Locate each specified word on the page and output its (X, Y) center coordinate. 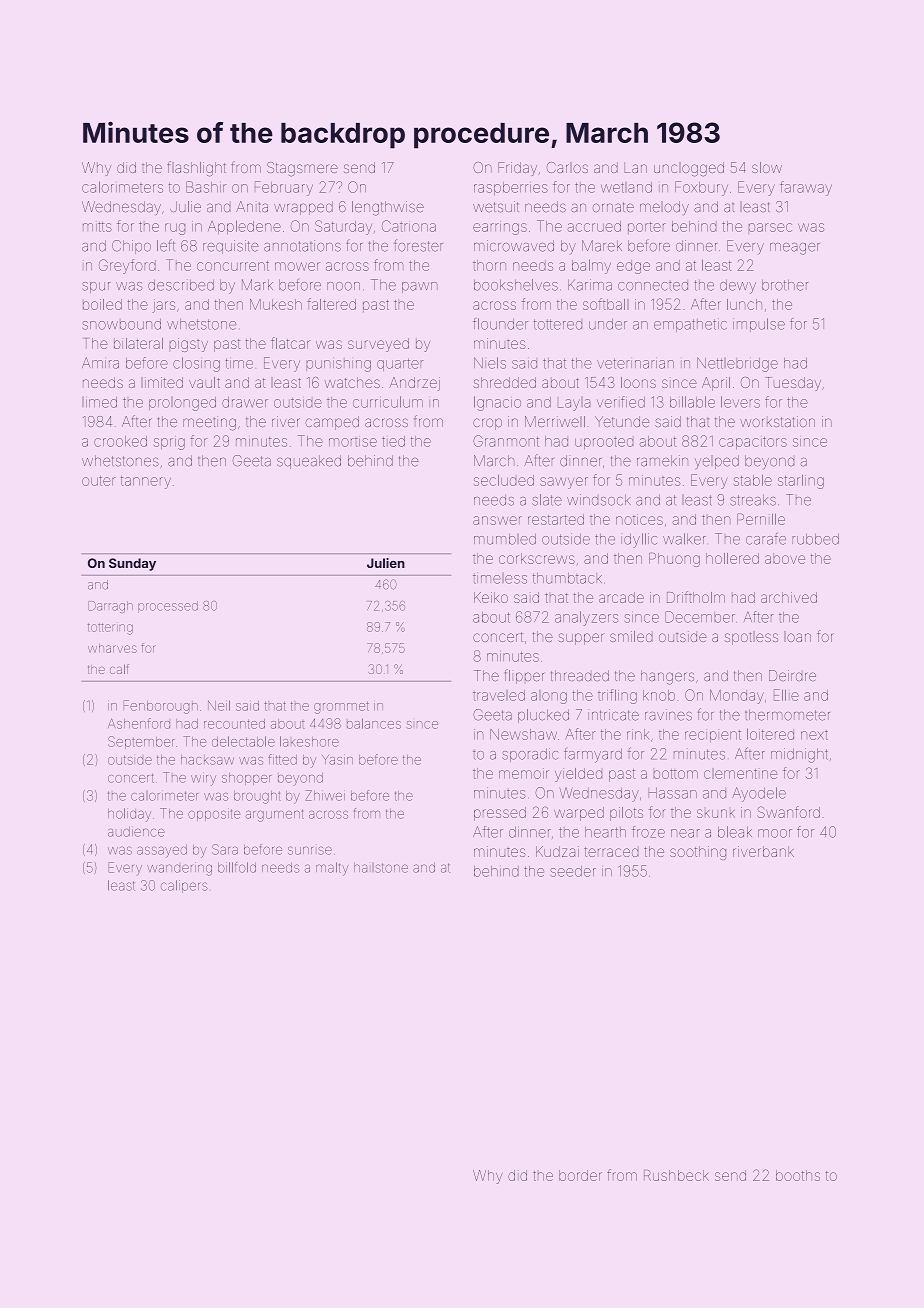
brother (785, 285)
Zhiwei (325, 795)
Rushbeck (676, 1175)
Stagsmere (302, 169)
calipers (184, 886)
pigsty (189, 345)
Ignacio (497, 403)
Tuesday (793, 384)
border (580, 1175)
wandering (179, 869)
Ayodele (759, 794)
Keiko (491, 597)
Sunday (132, 564)
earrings (500, 229)
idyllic (639, 540)
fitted (283, 759)
